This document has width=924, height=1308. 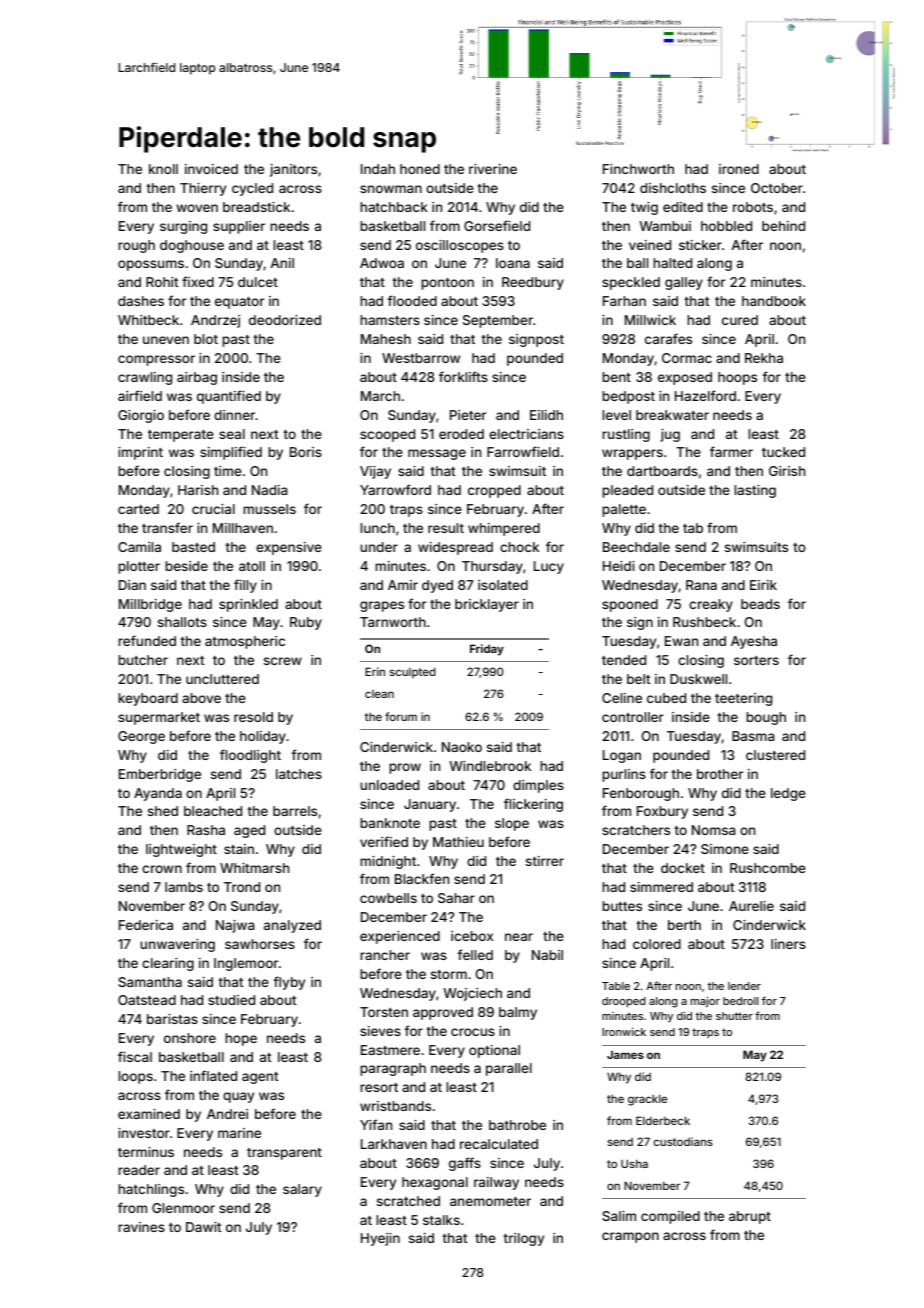 What do you see at coordinates (523, 1239) in the document?
I see `trilogy` at bounding box center [523, 1239].
